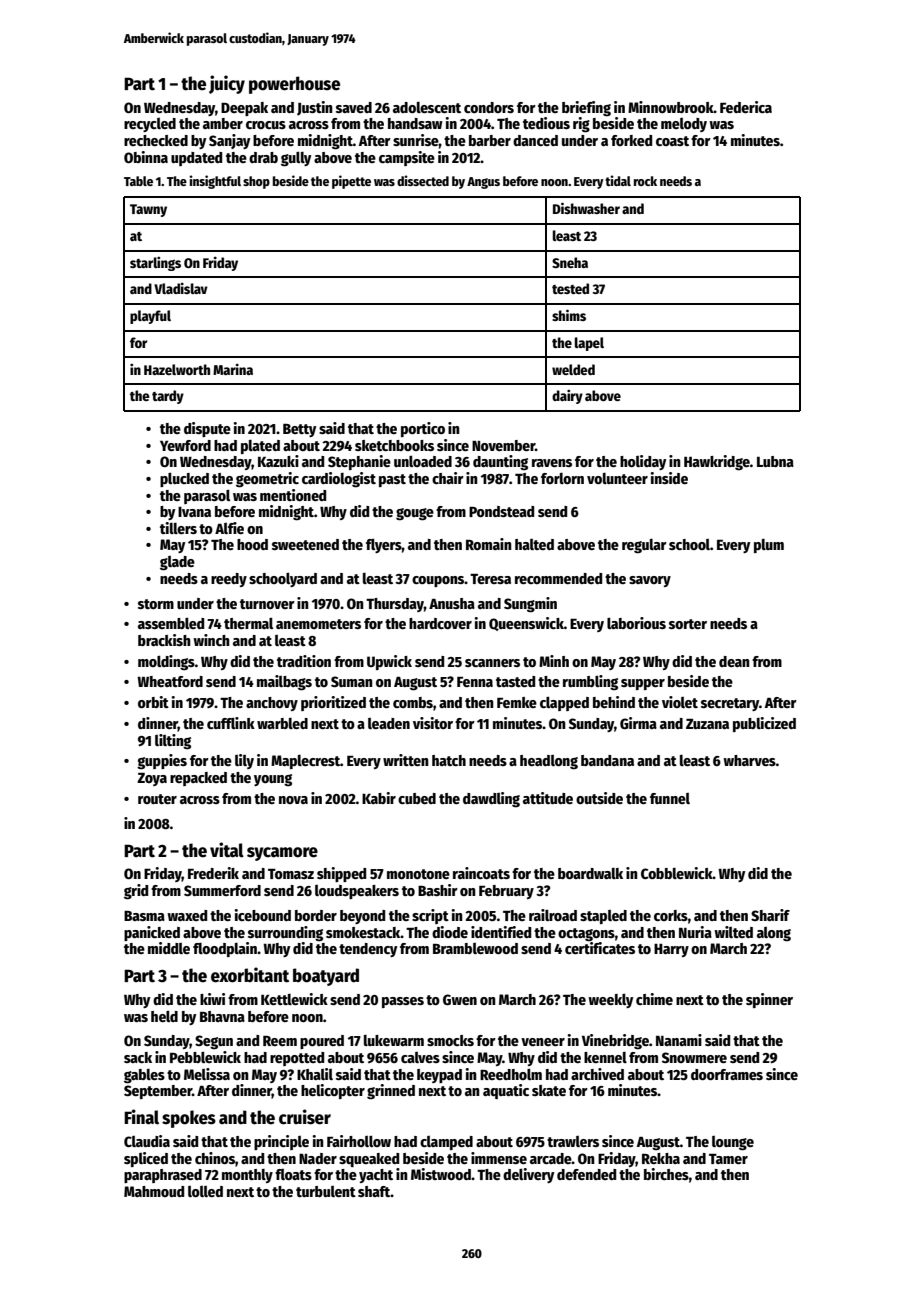  I want to click on router, so click(157, 799).
